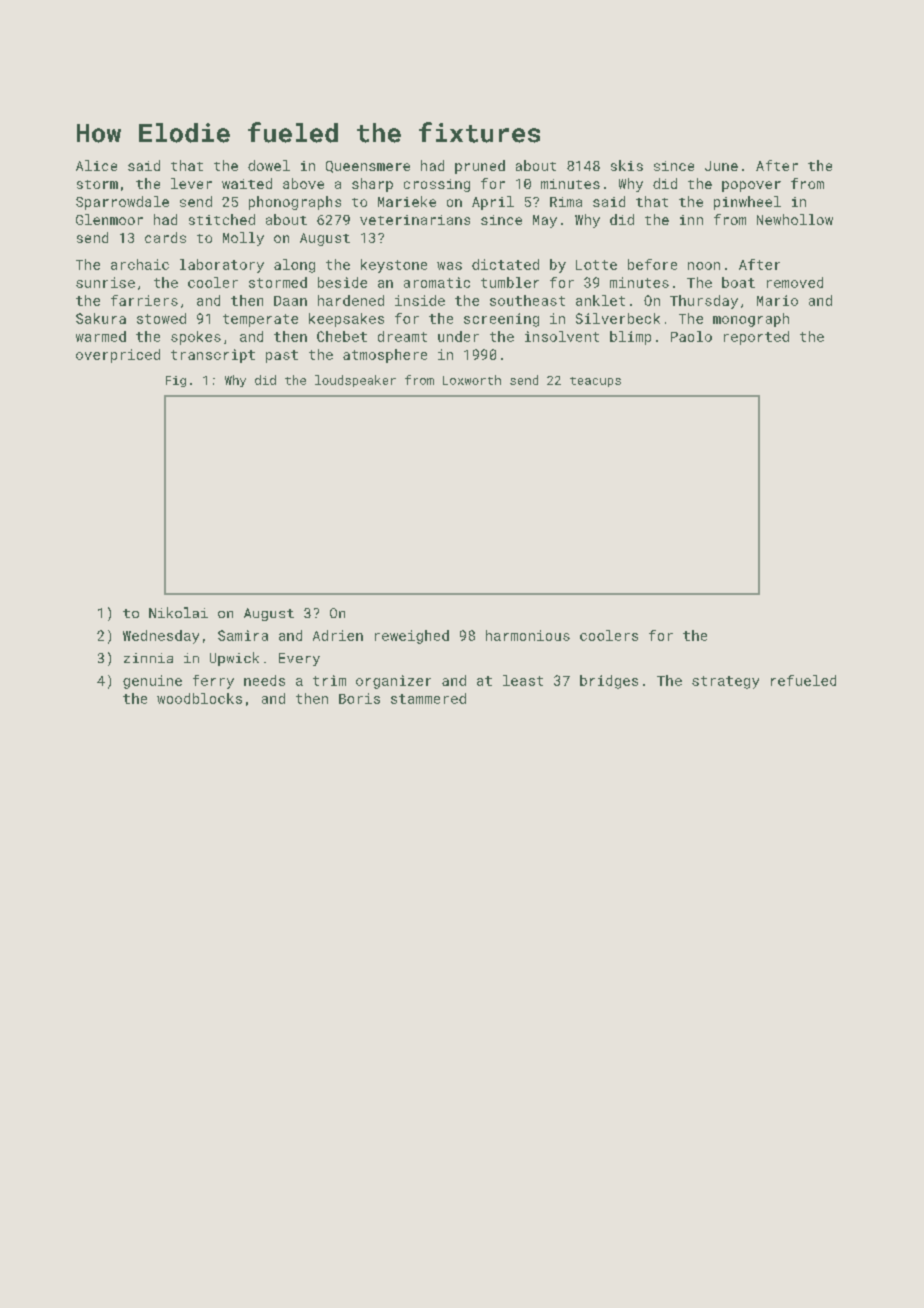 The image size is (924, 1308). I want to click on June, so click(721, 166).
